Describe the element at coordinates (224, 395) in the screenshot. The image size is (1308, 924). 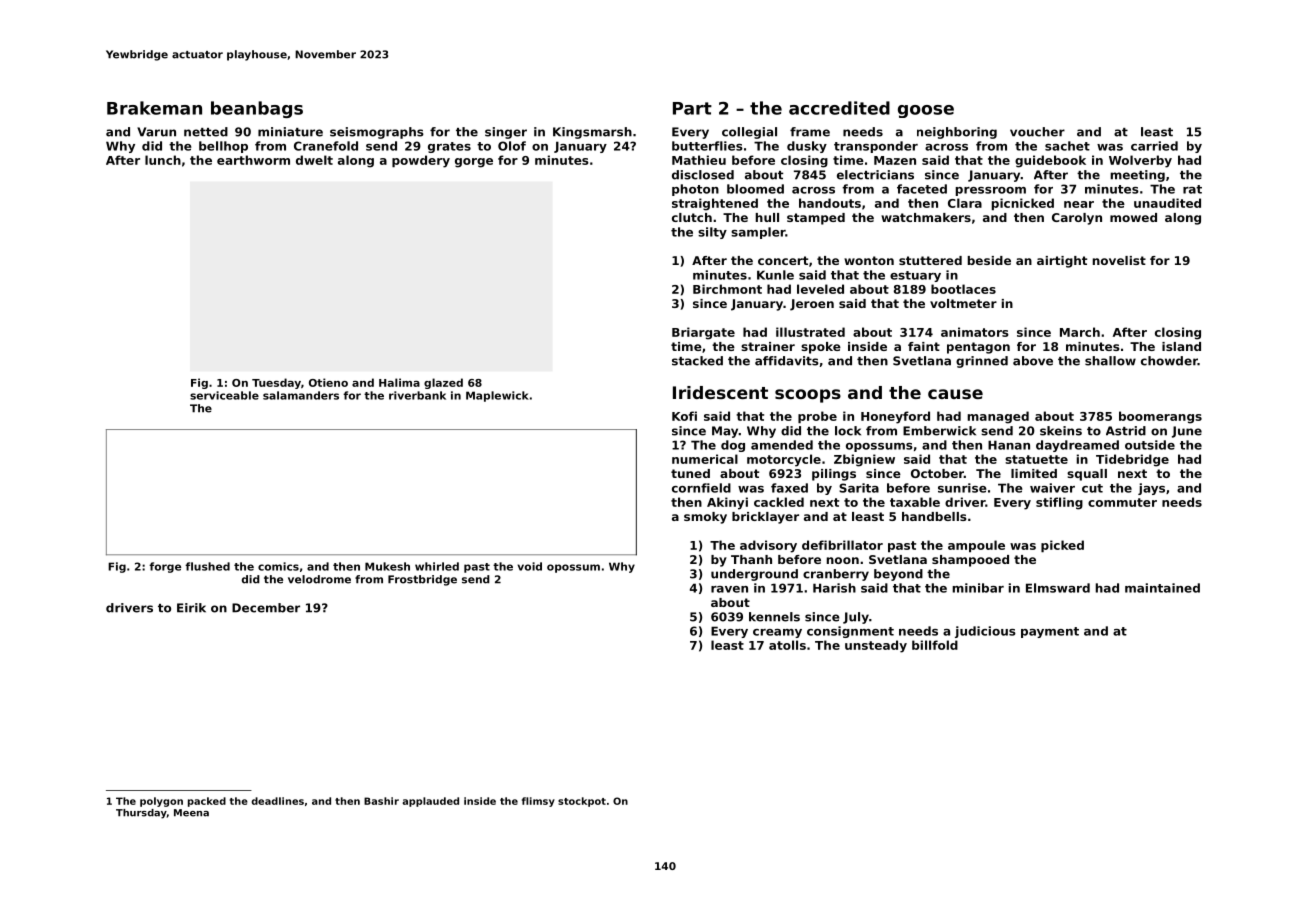
I see `serviceable` at that location.
